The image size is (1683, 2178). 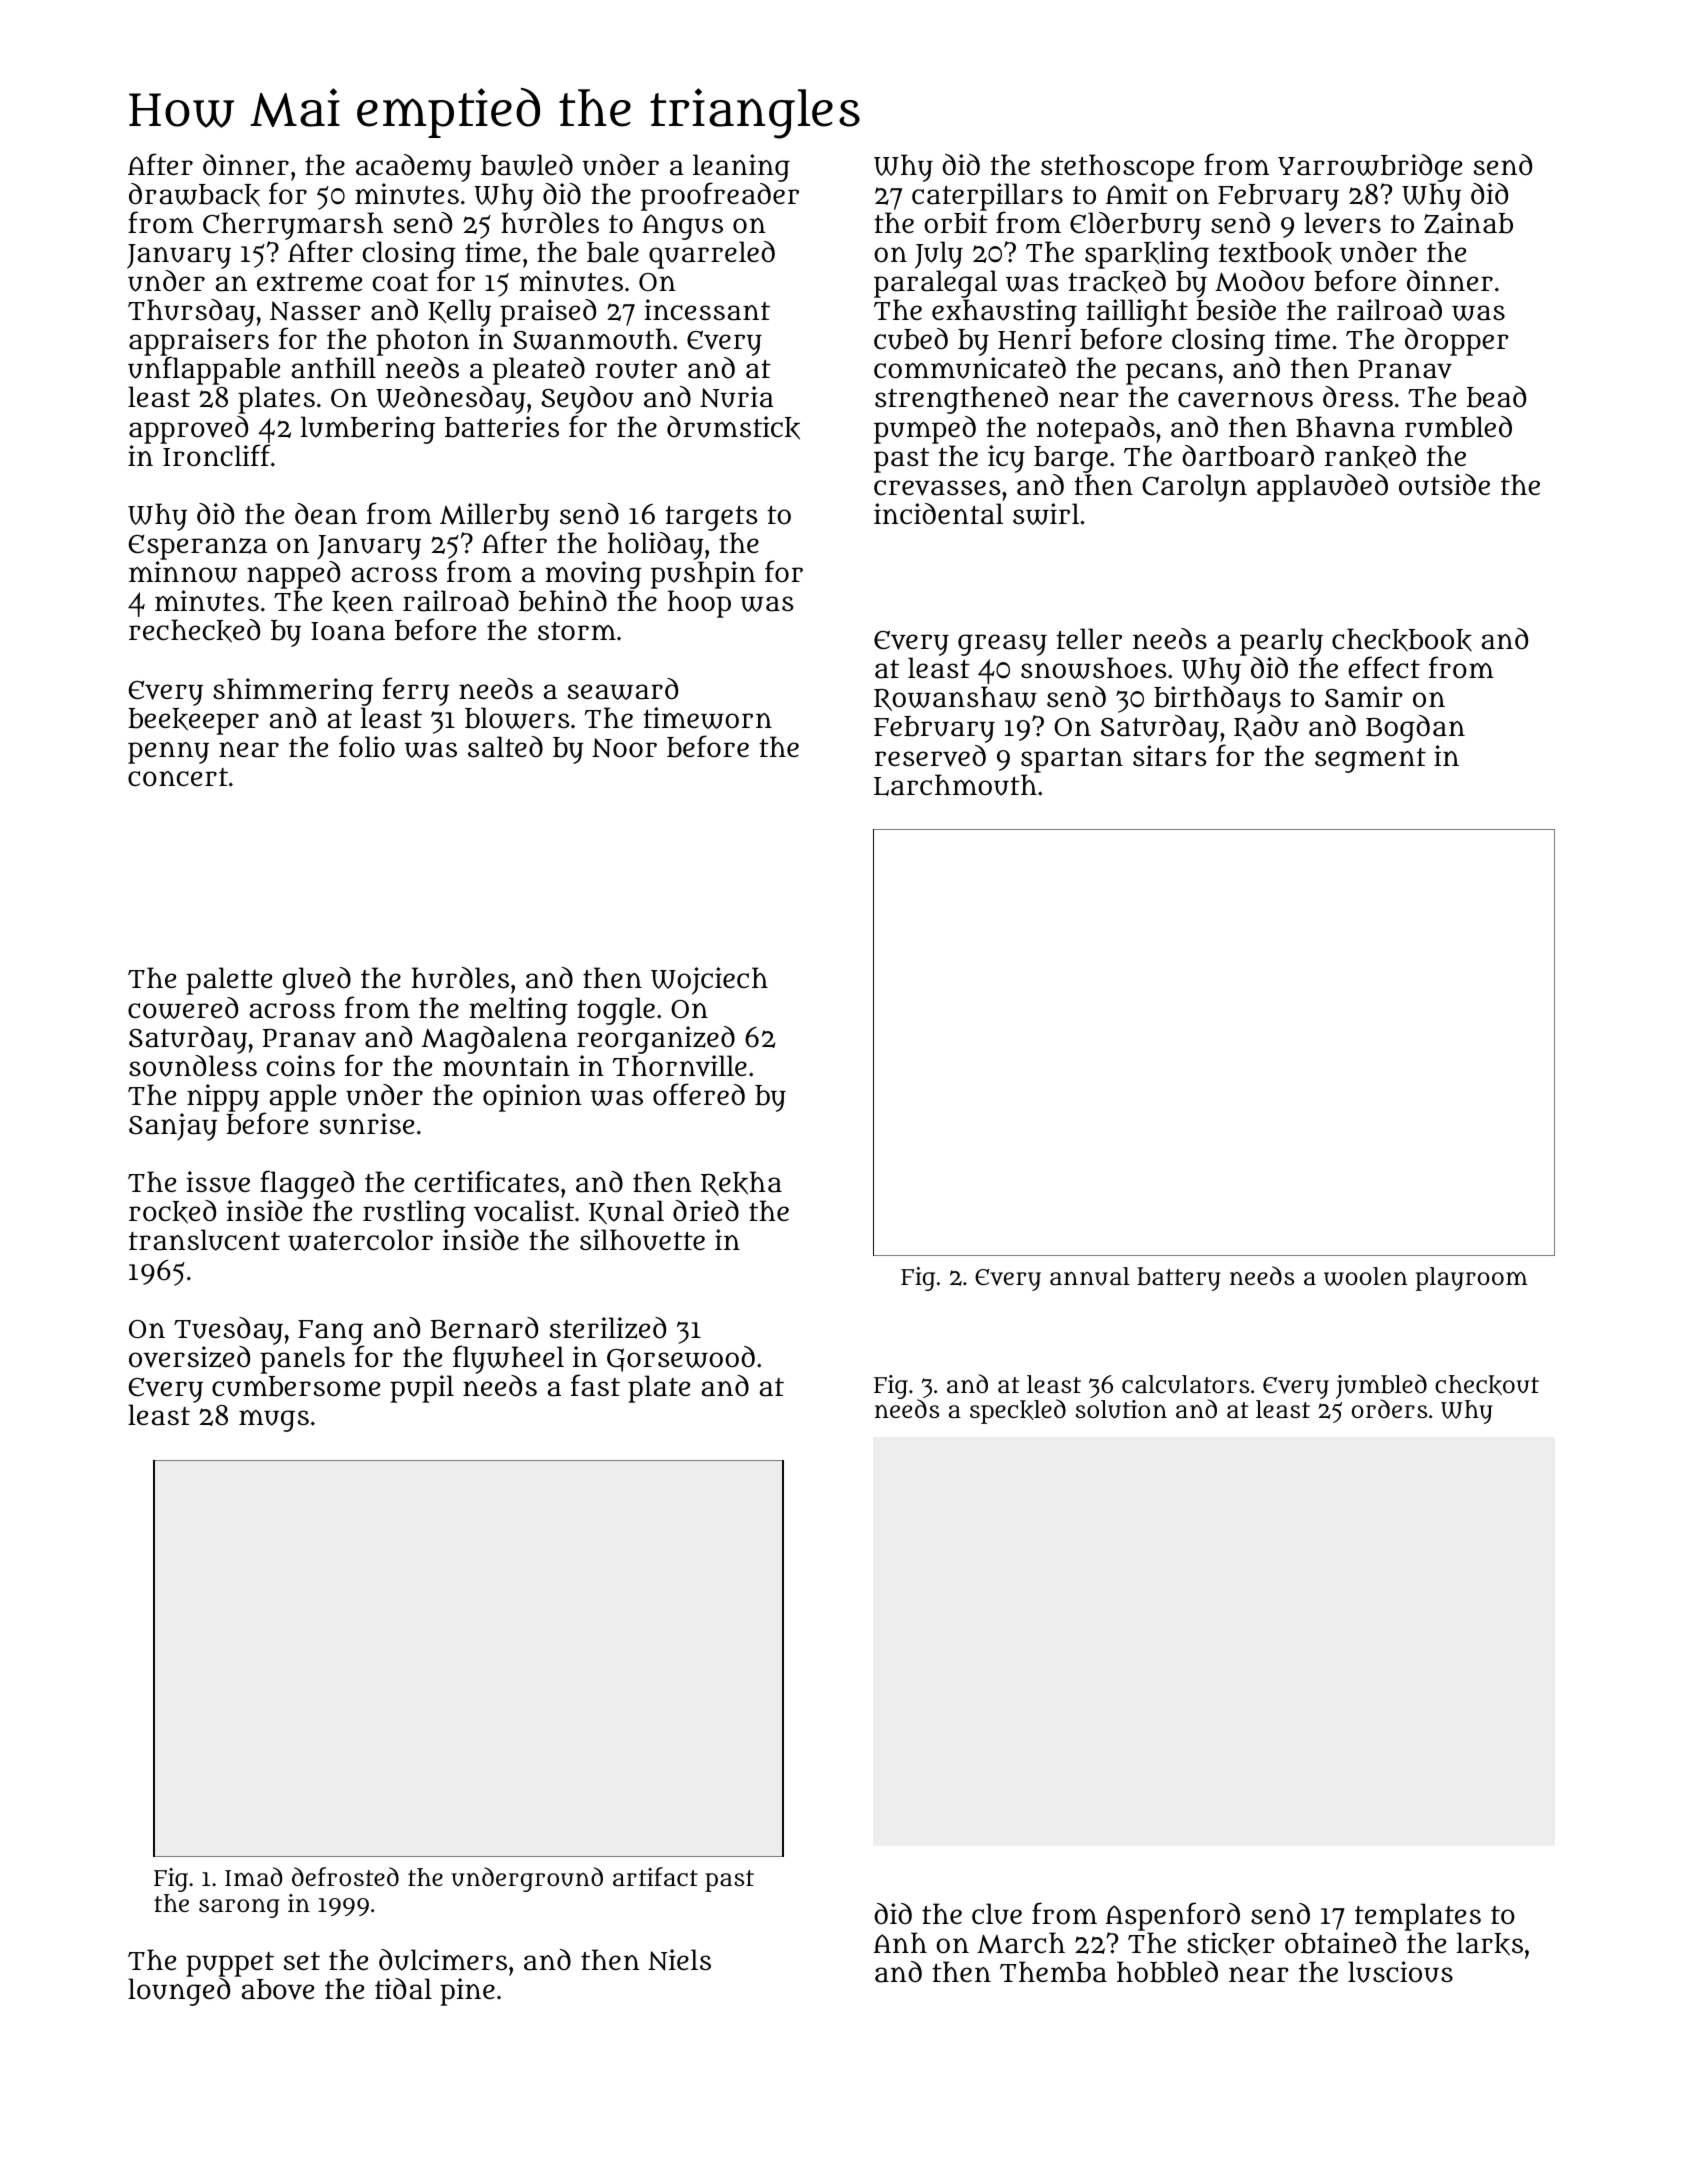 I want to click on outside, so click(x=1444, y=485).
